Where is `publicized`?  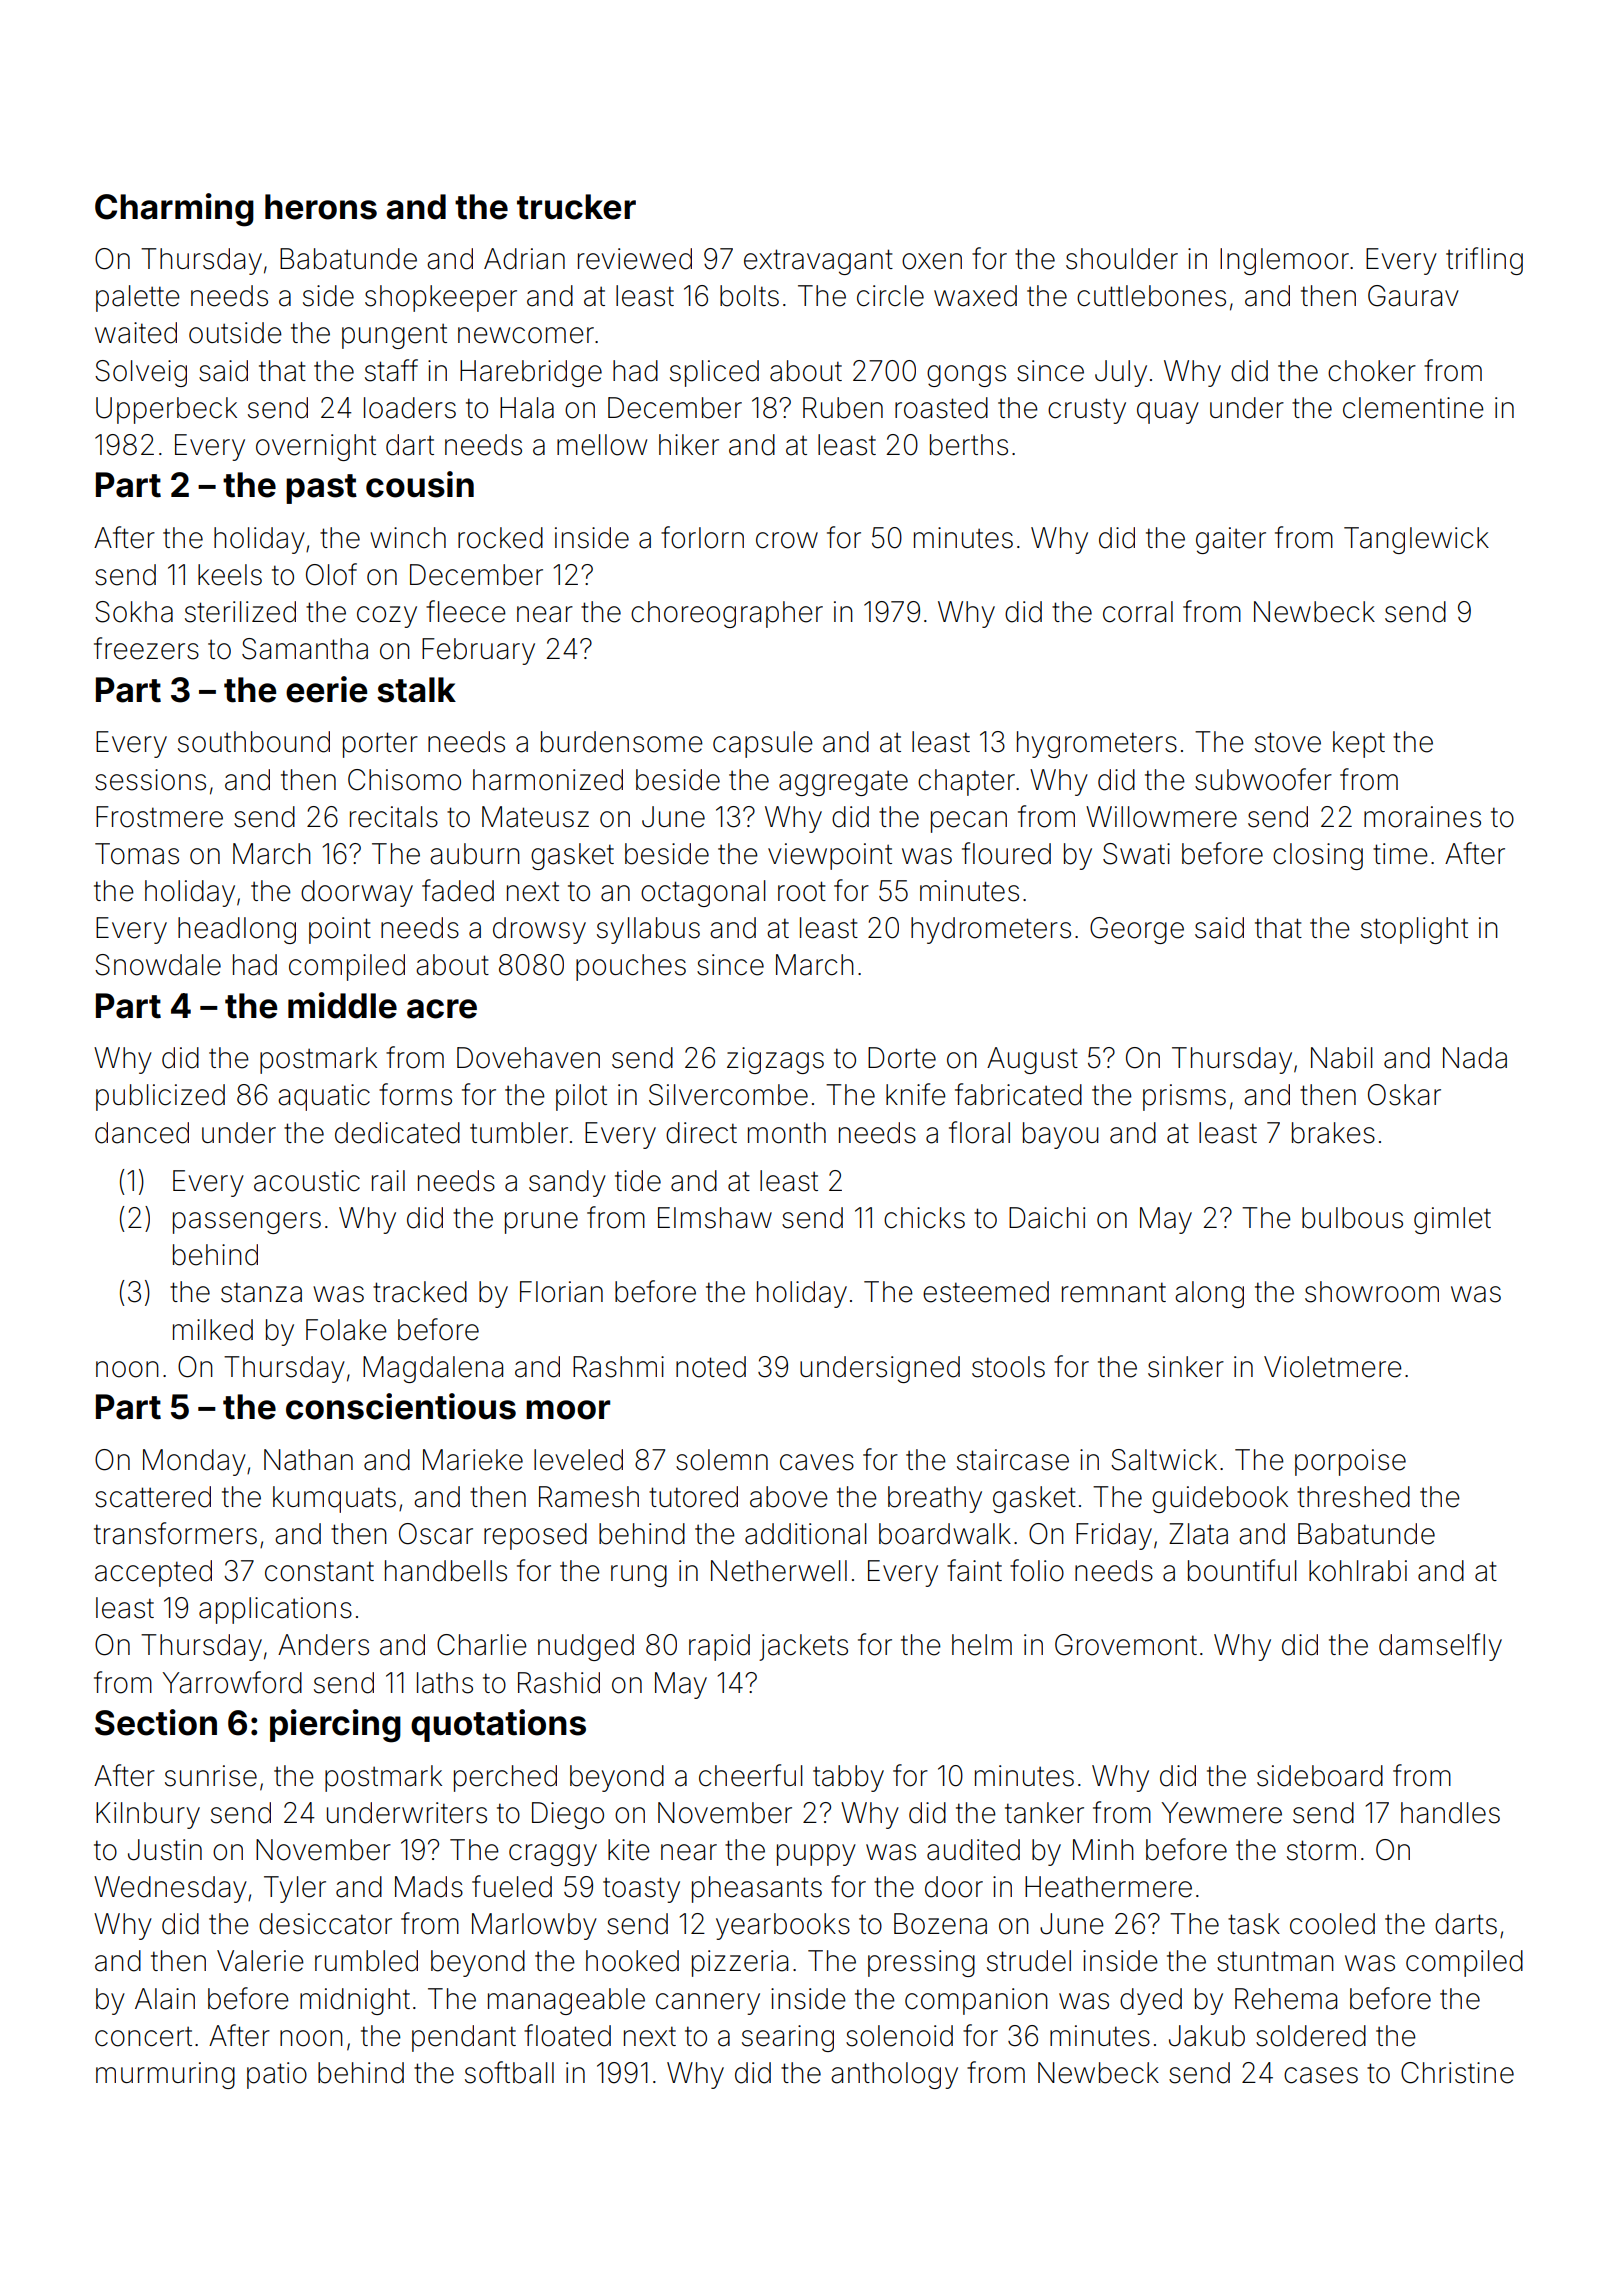 publicized is located at coordinates (160, 1097).
